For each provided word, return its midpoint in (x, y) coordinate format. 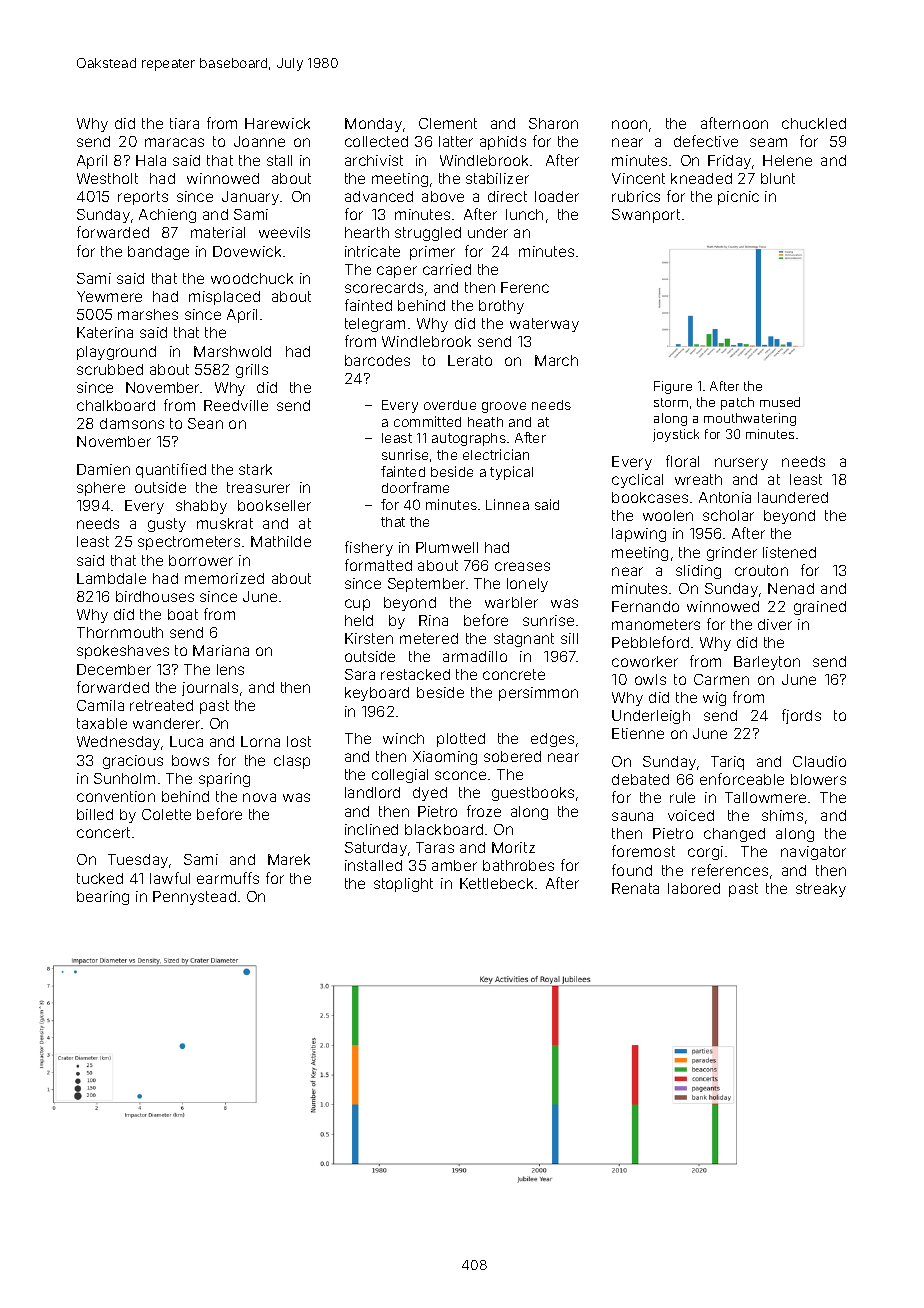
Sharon (553, 123)
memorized (224, 578)
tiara (184, 123)
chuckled (814, 123)
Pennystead (194, 898)
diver (775, 624)
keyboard (377, 694)
